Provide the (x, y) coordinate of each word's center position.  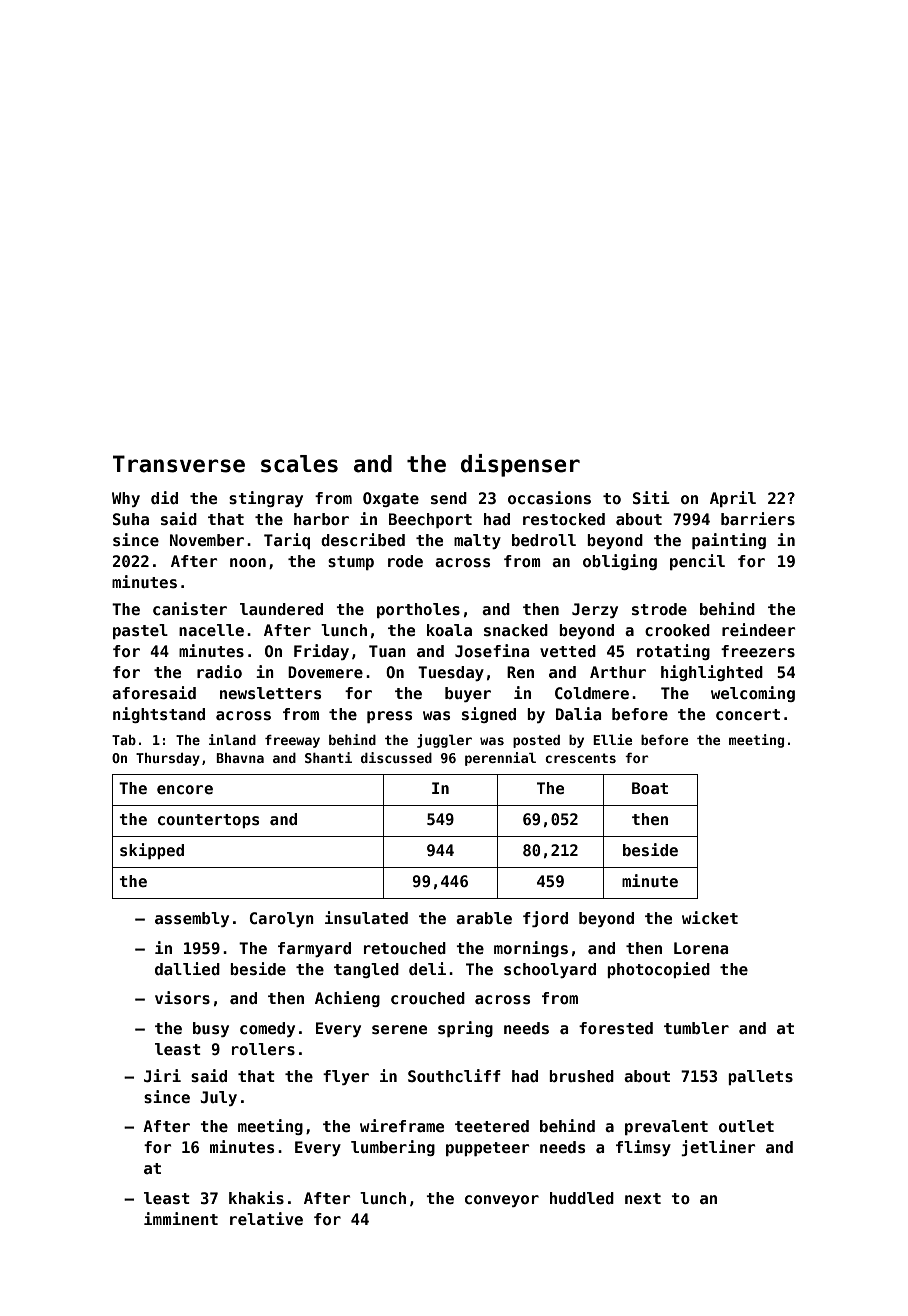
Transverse (179, 464)
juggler (444, 741)
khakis (256, 1197)
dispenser (520, 465)
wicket (710, 918)
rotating (673, 652)
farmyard (314, 949)
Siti (651, 498)
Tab (124, 740)
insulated (366, 918)
